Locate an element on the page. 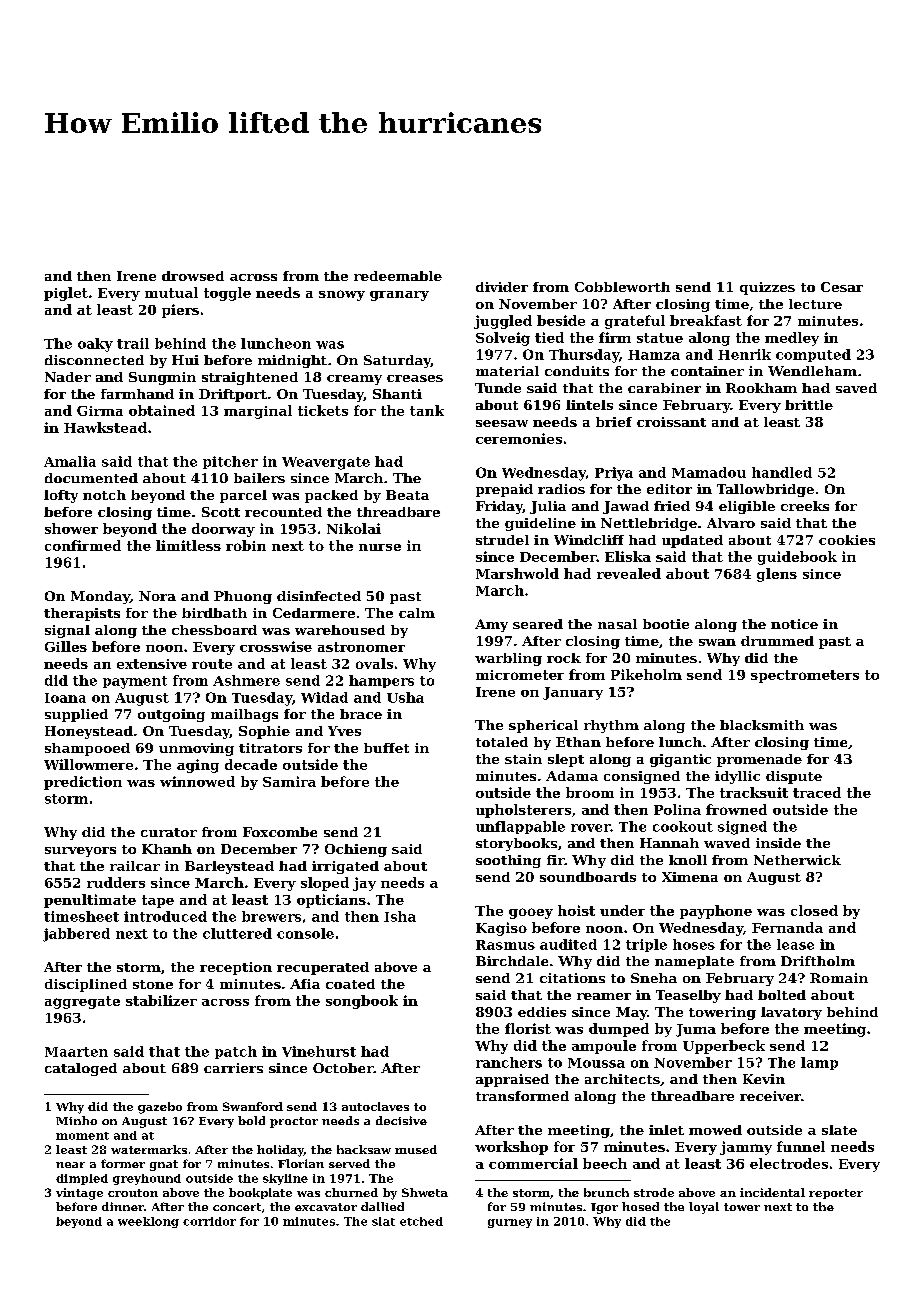  redeemable is located at coordinates (398, 276).
